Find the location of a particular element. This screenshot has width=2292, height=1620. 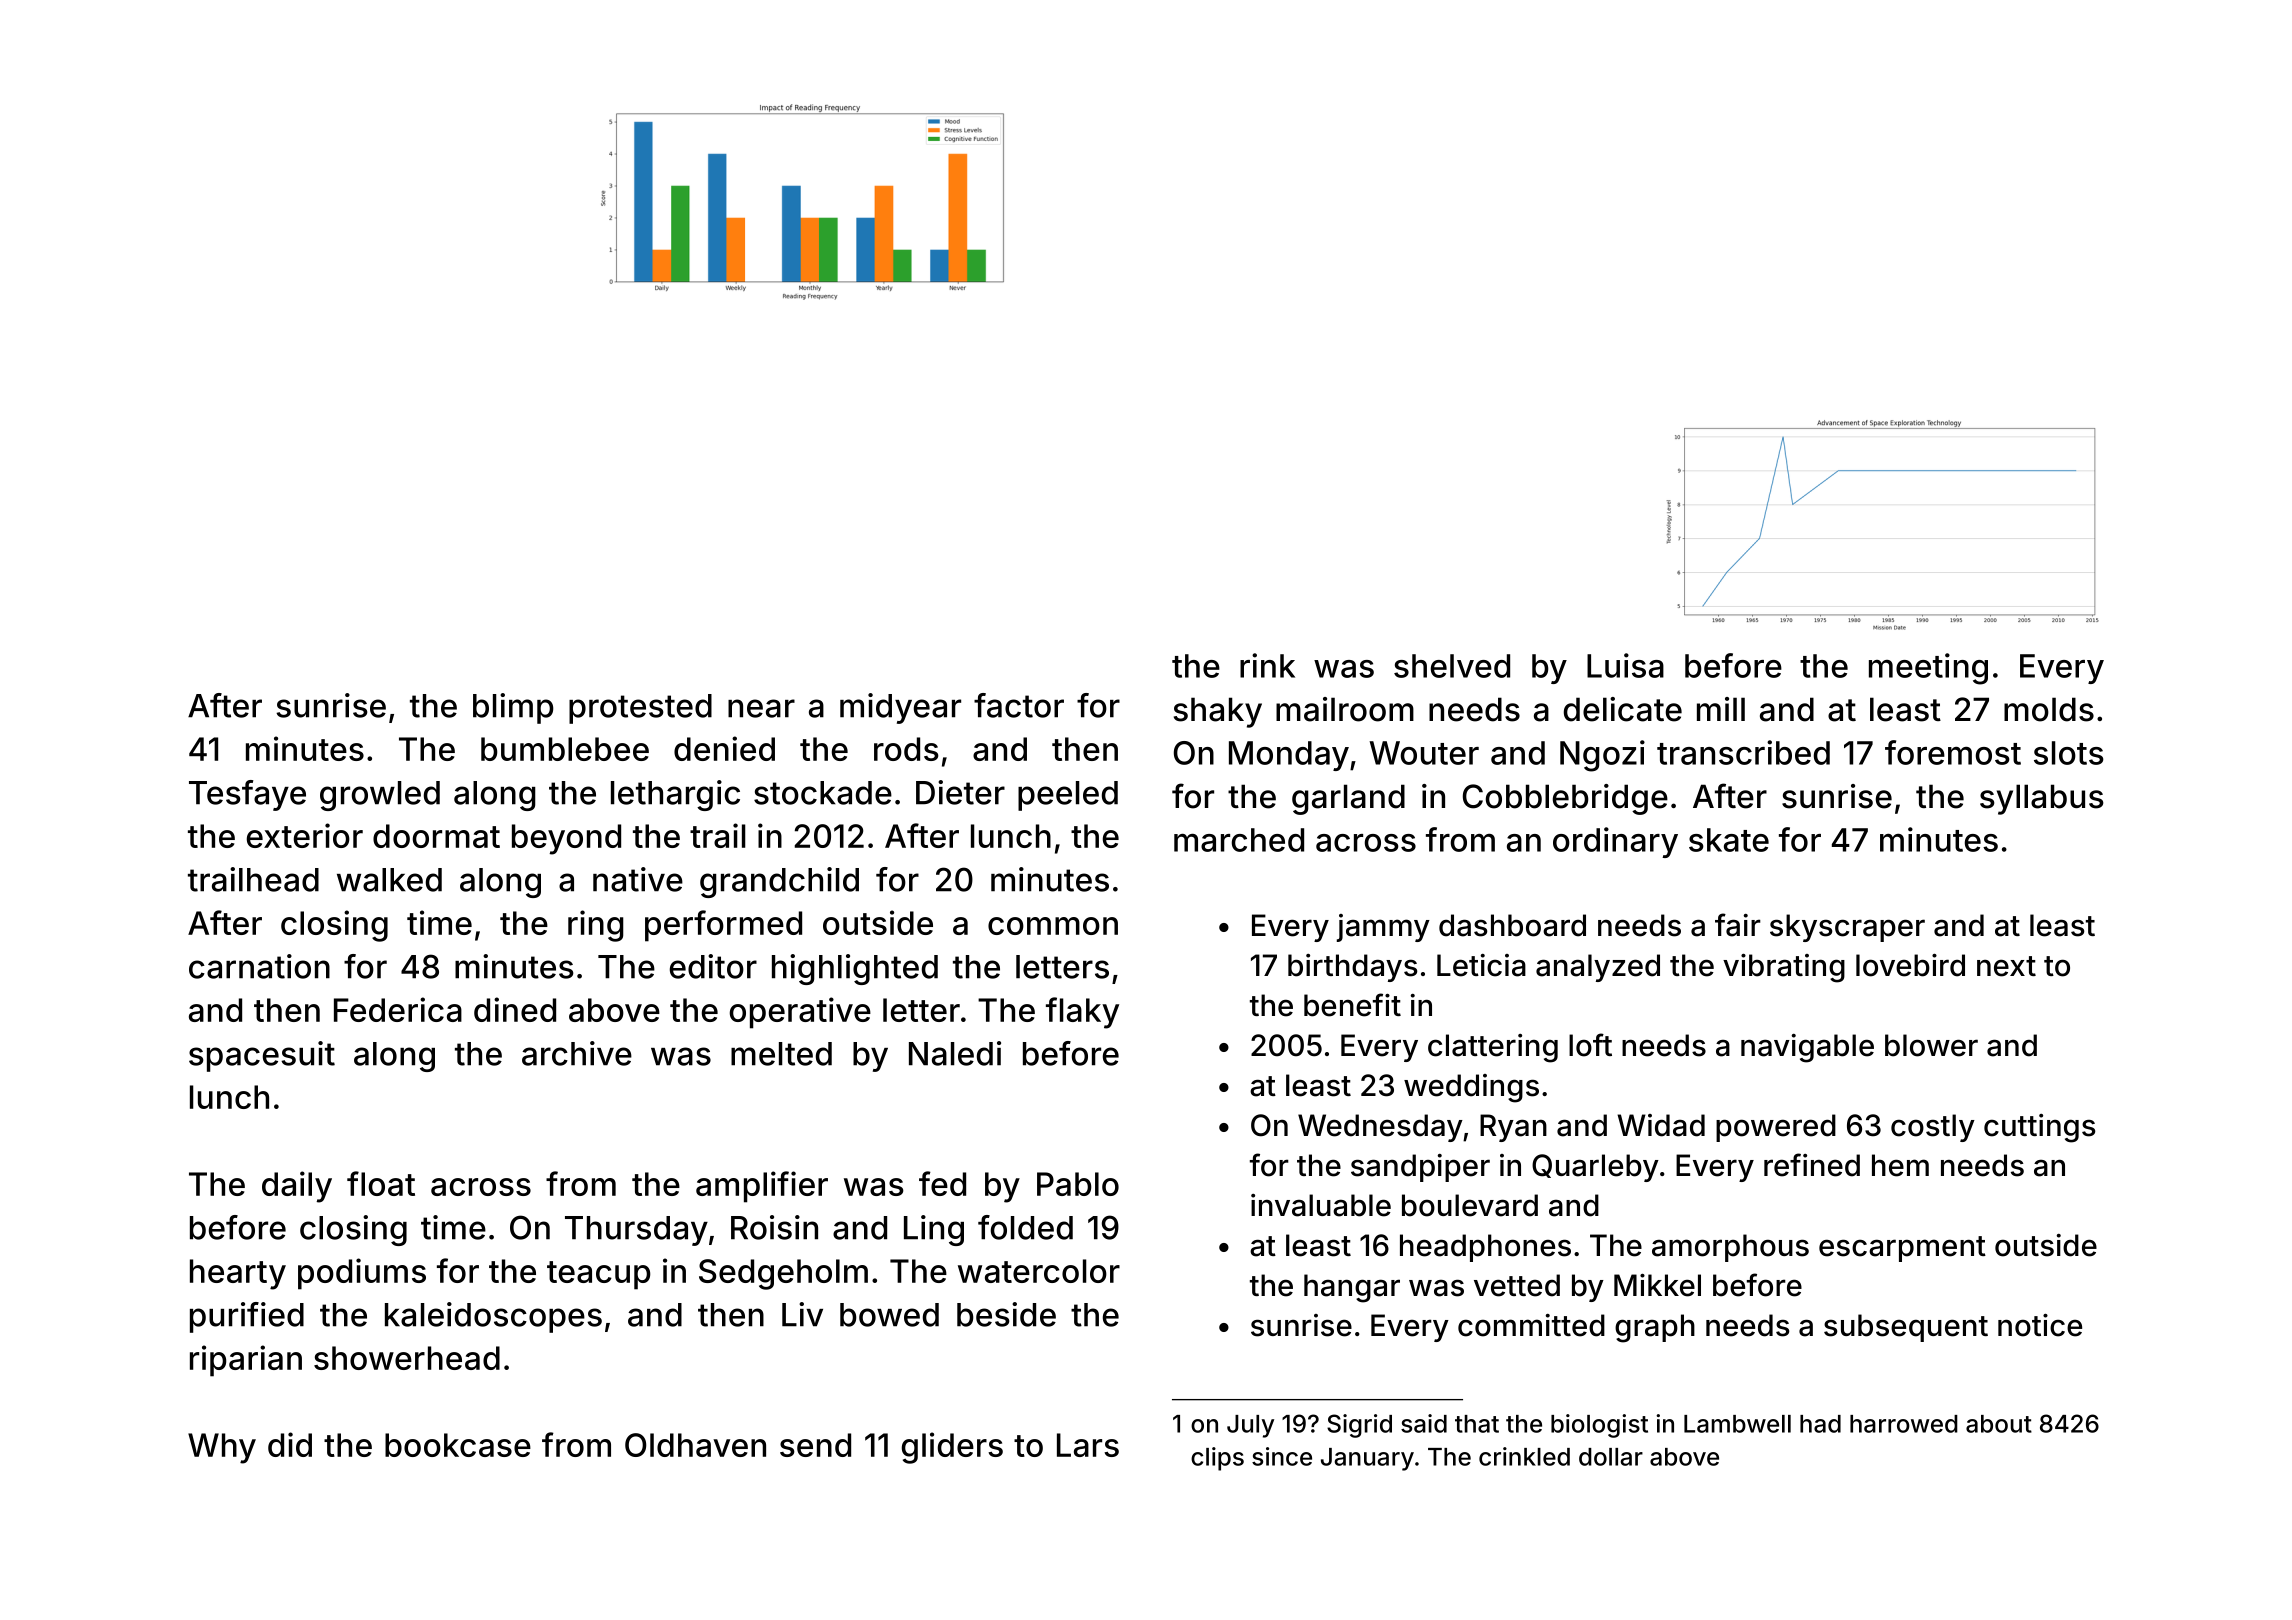

garland is located at coordinates (1348, 799).
